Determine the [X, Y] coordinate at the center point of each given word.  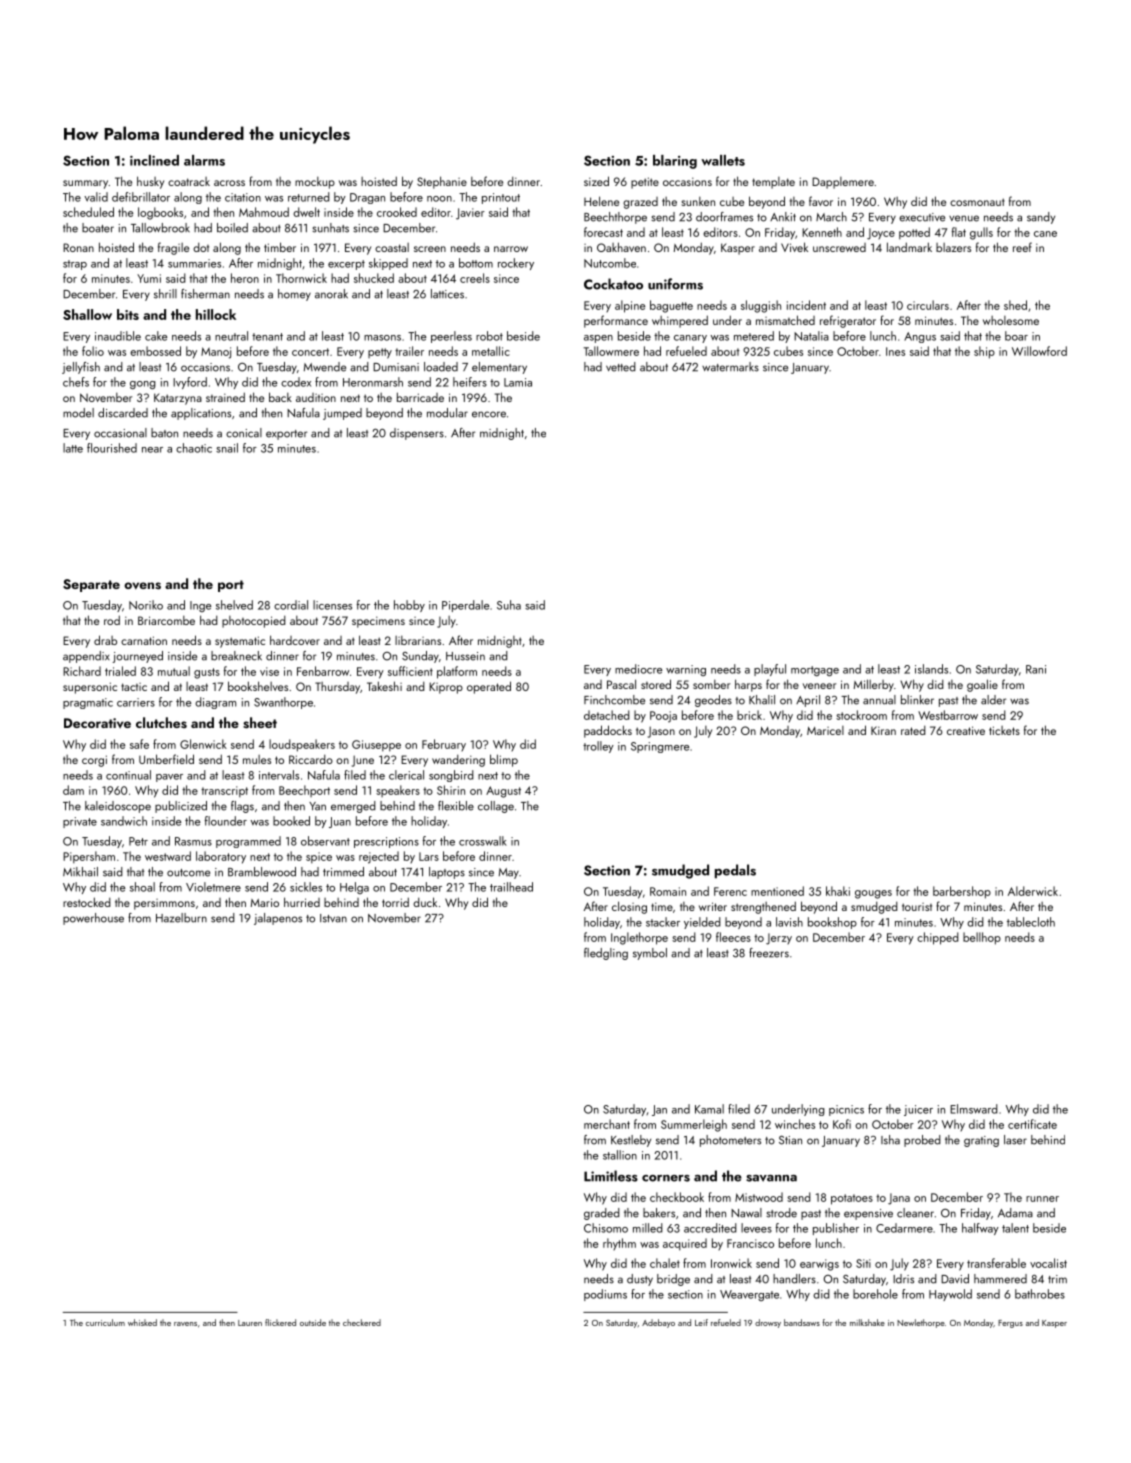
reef [1022, 247]
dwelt [306, 212]
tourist [917, 907]
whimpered [680, 321]
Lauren [250, 1323]
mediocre [638, 669]
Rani [1036, 669]
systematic [240, 642]
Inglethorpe [639, 938]
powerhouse [93, 919]
